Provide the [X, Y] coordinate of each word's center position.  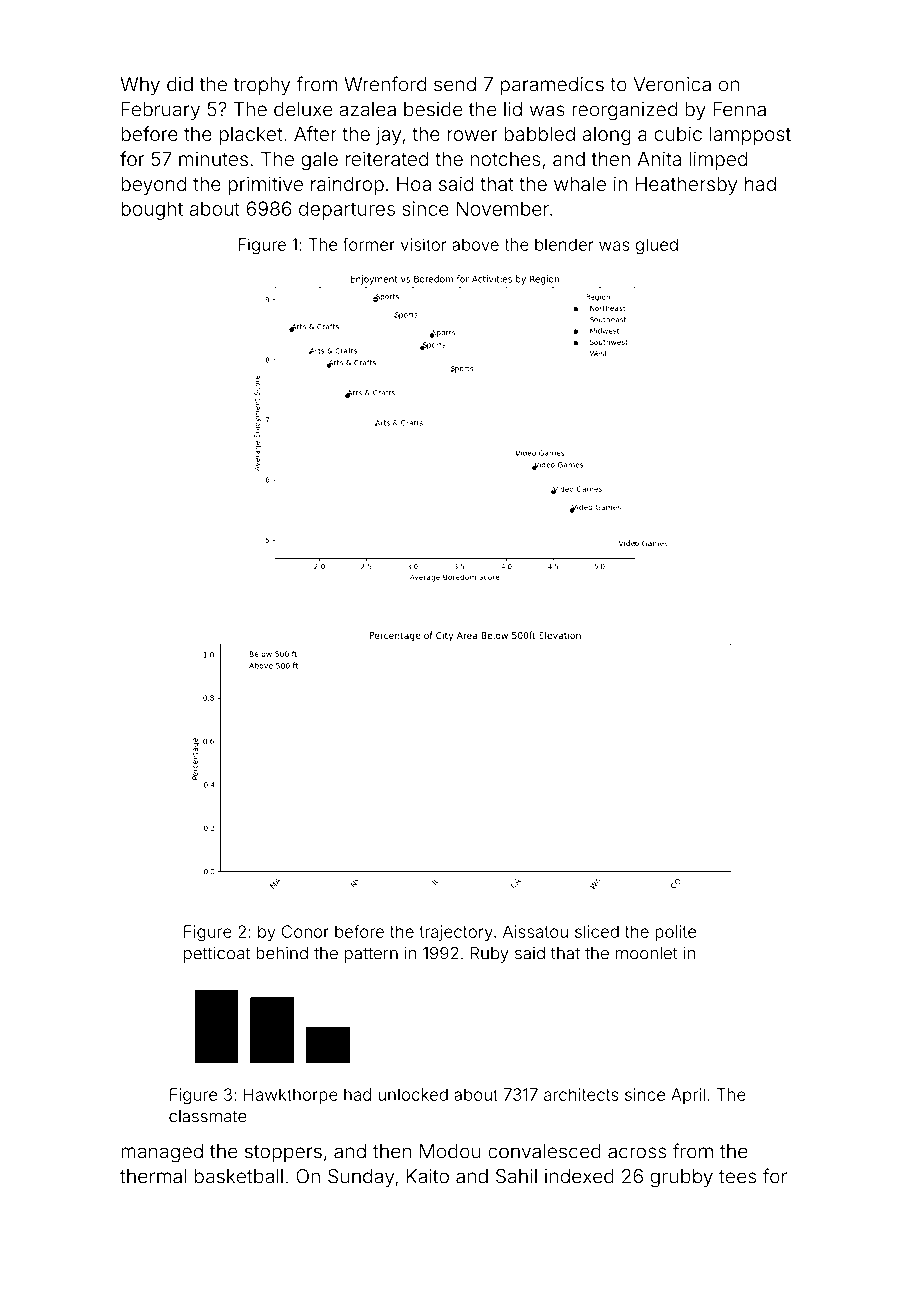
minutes [213, 159]
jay [388, 135]
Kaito [428, 1176]
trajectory [456, 933]
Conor [305, 931]
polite [675, 933]
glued [657, 246]
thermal [153, 1176]
